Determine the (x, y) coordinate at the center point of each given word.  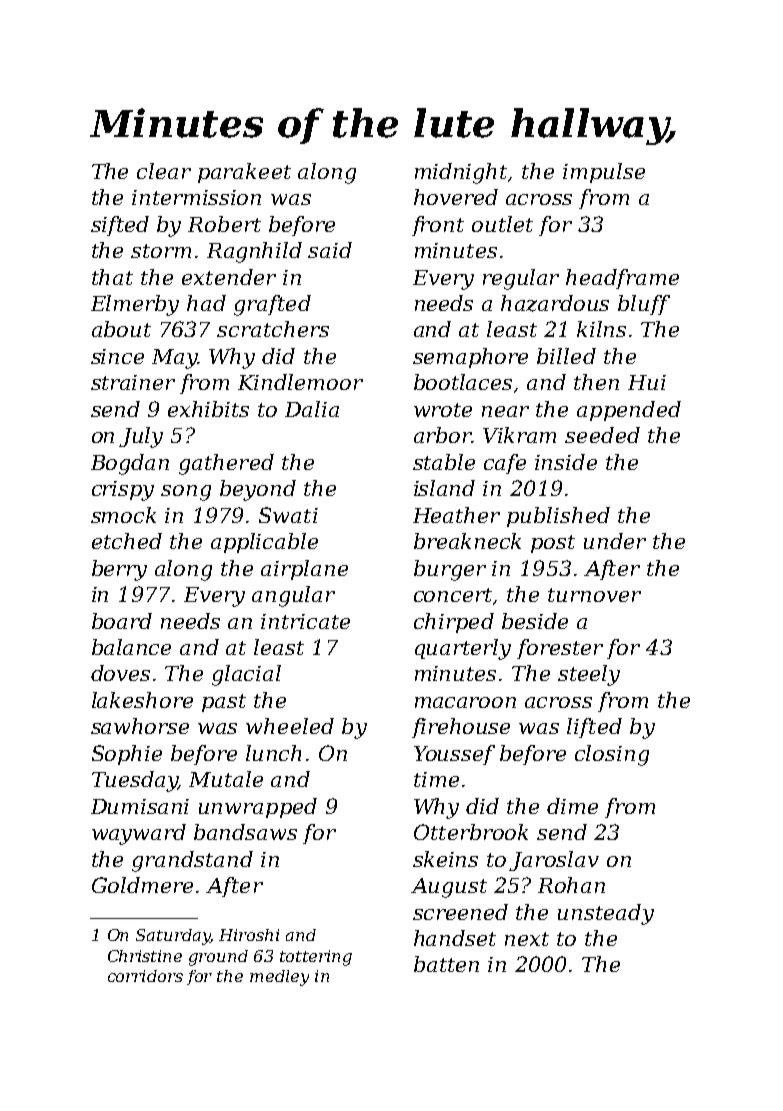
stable (444, 462)
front (438, 226)
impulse (604, 173)
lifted (594, 728)
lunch (273, 753)
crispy (123, 491)
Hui (647, 382)
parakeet (244, 173)
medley (279, 978)
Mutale (226, 779)
